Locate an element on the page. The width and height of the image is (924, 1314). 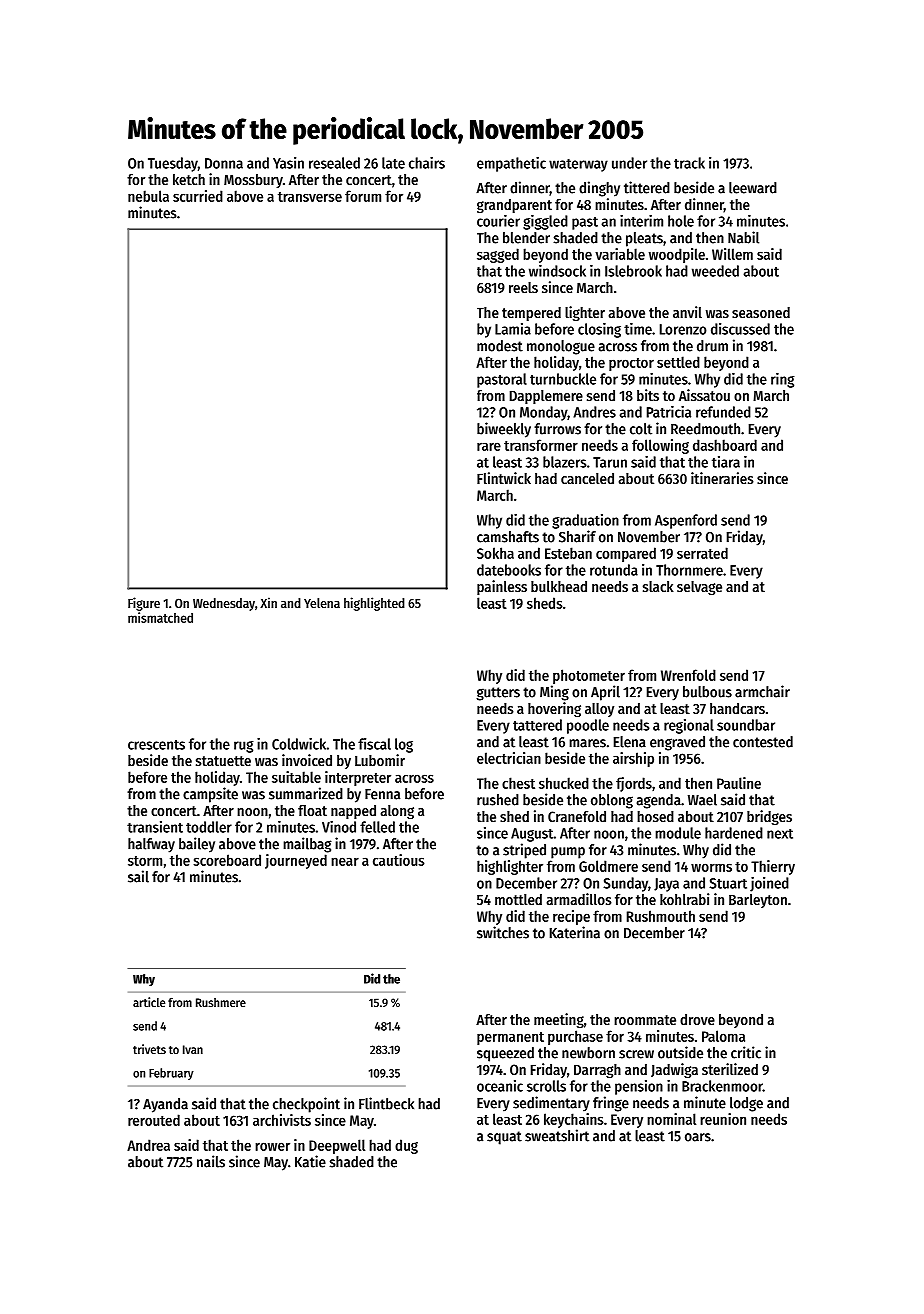
Rushmere is located at coordinates (221, 1002).
